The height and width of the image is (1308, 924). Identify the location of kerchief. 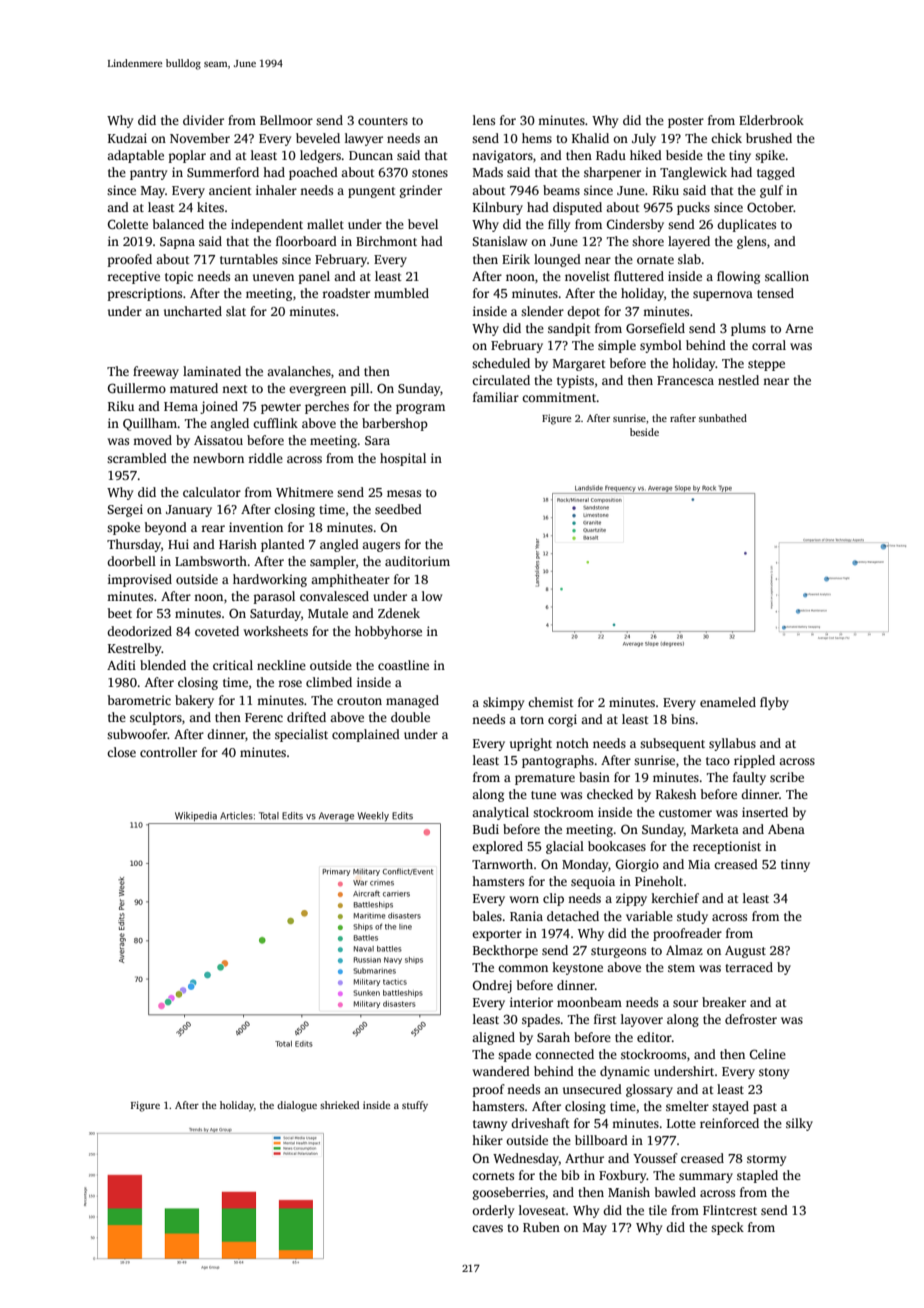
(675, 898).
